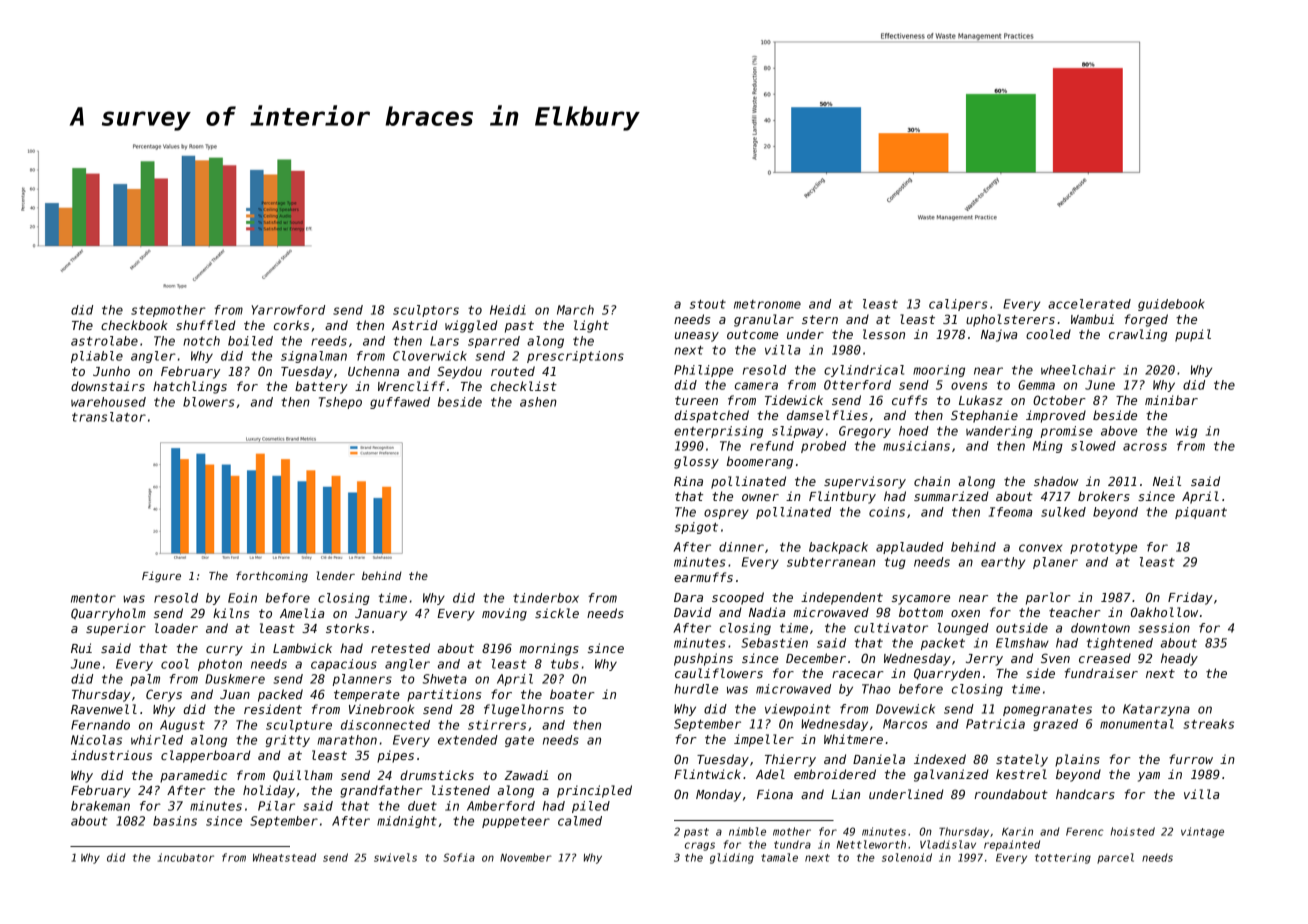  I want to click on fundraiser, so click(1101, 673).
